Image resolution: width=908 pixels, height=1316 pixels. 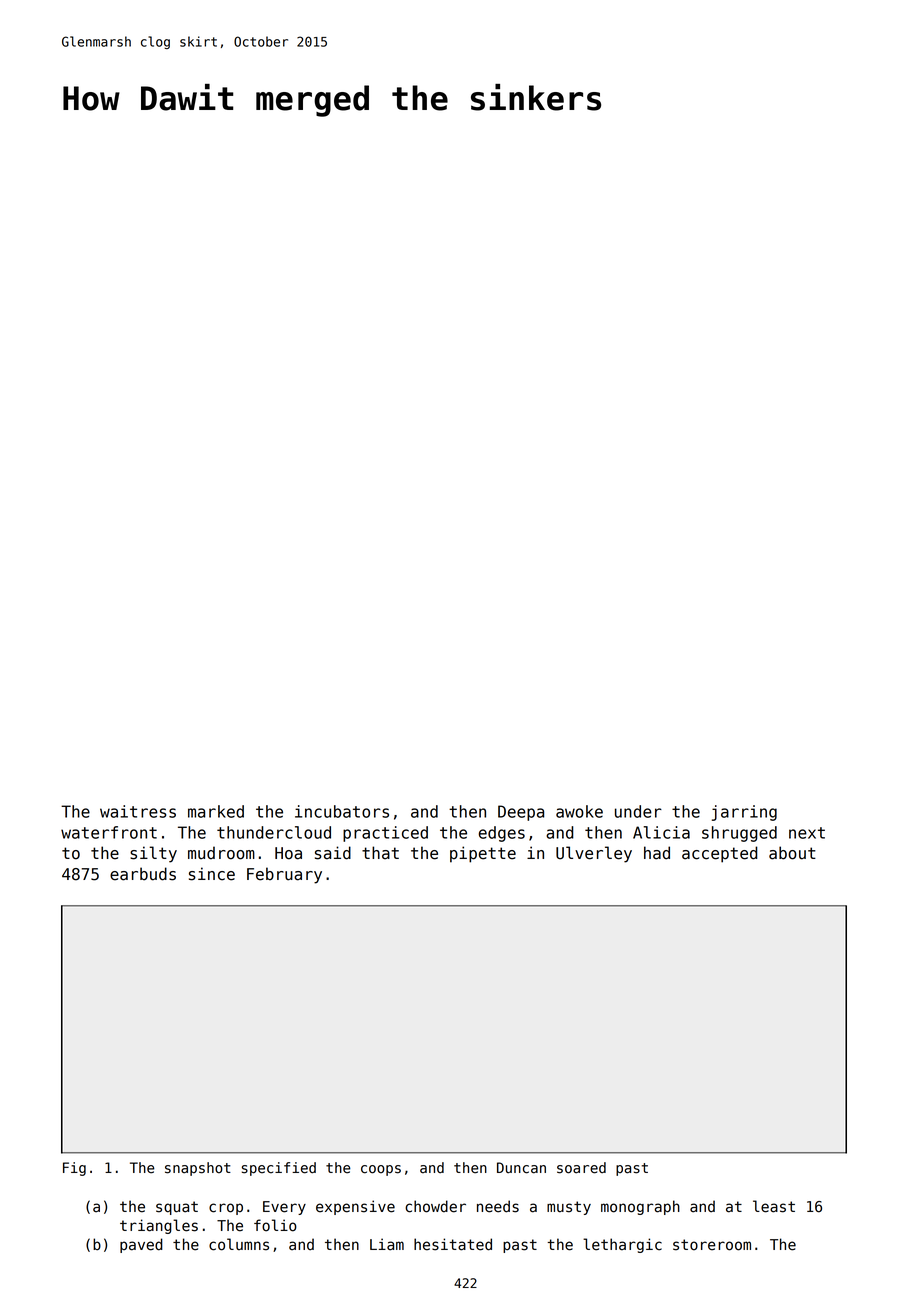 What do you see at coordinates (198, 1169) in the screenshot?
I see `snapshot` at bounding box center [198, 1169].
